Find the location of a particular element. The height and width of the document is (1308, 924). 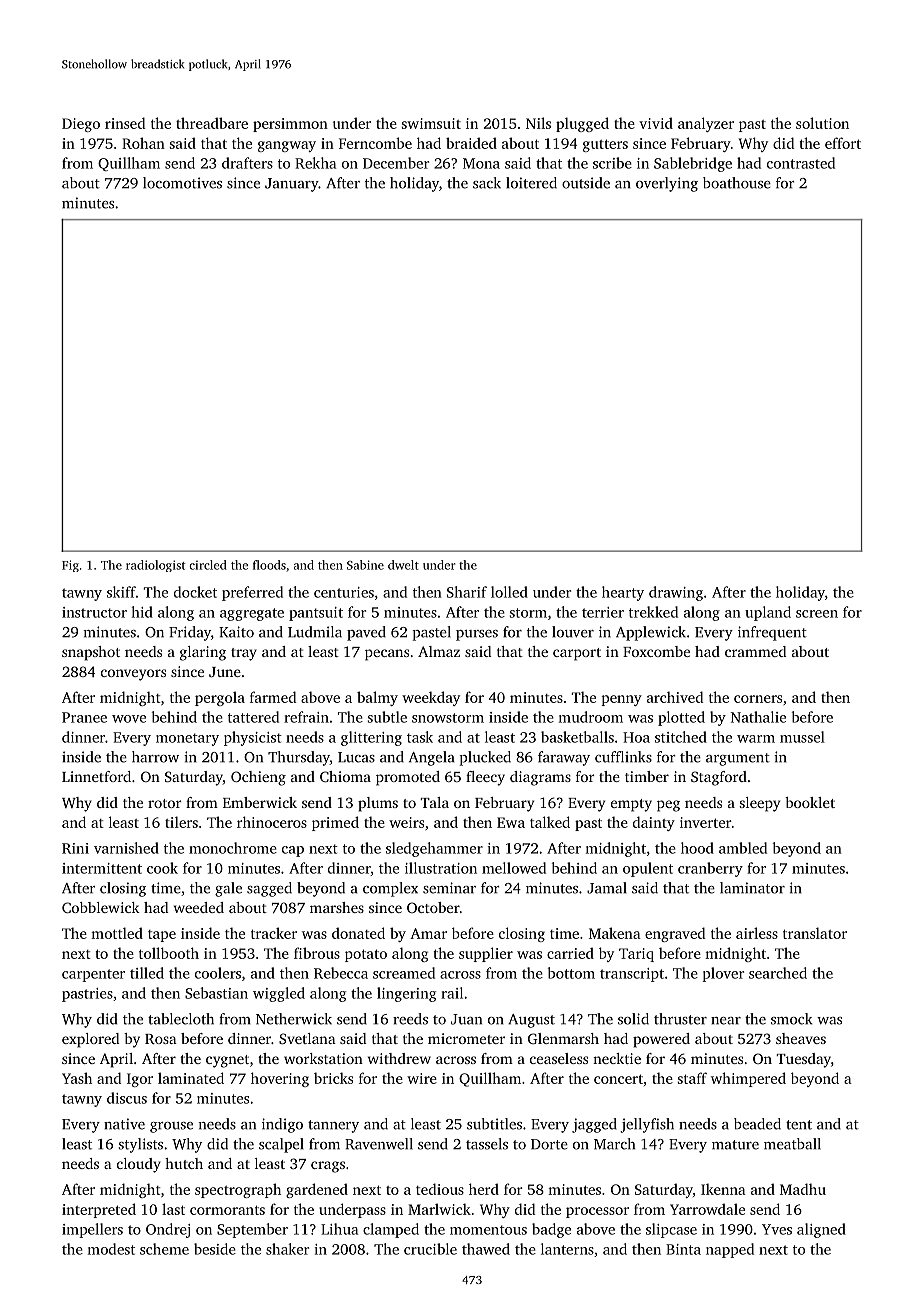

hearty is located at coordinates (623, 593).
